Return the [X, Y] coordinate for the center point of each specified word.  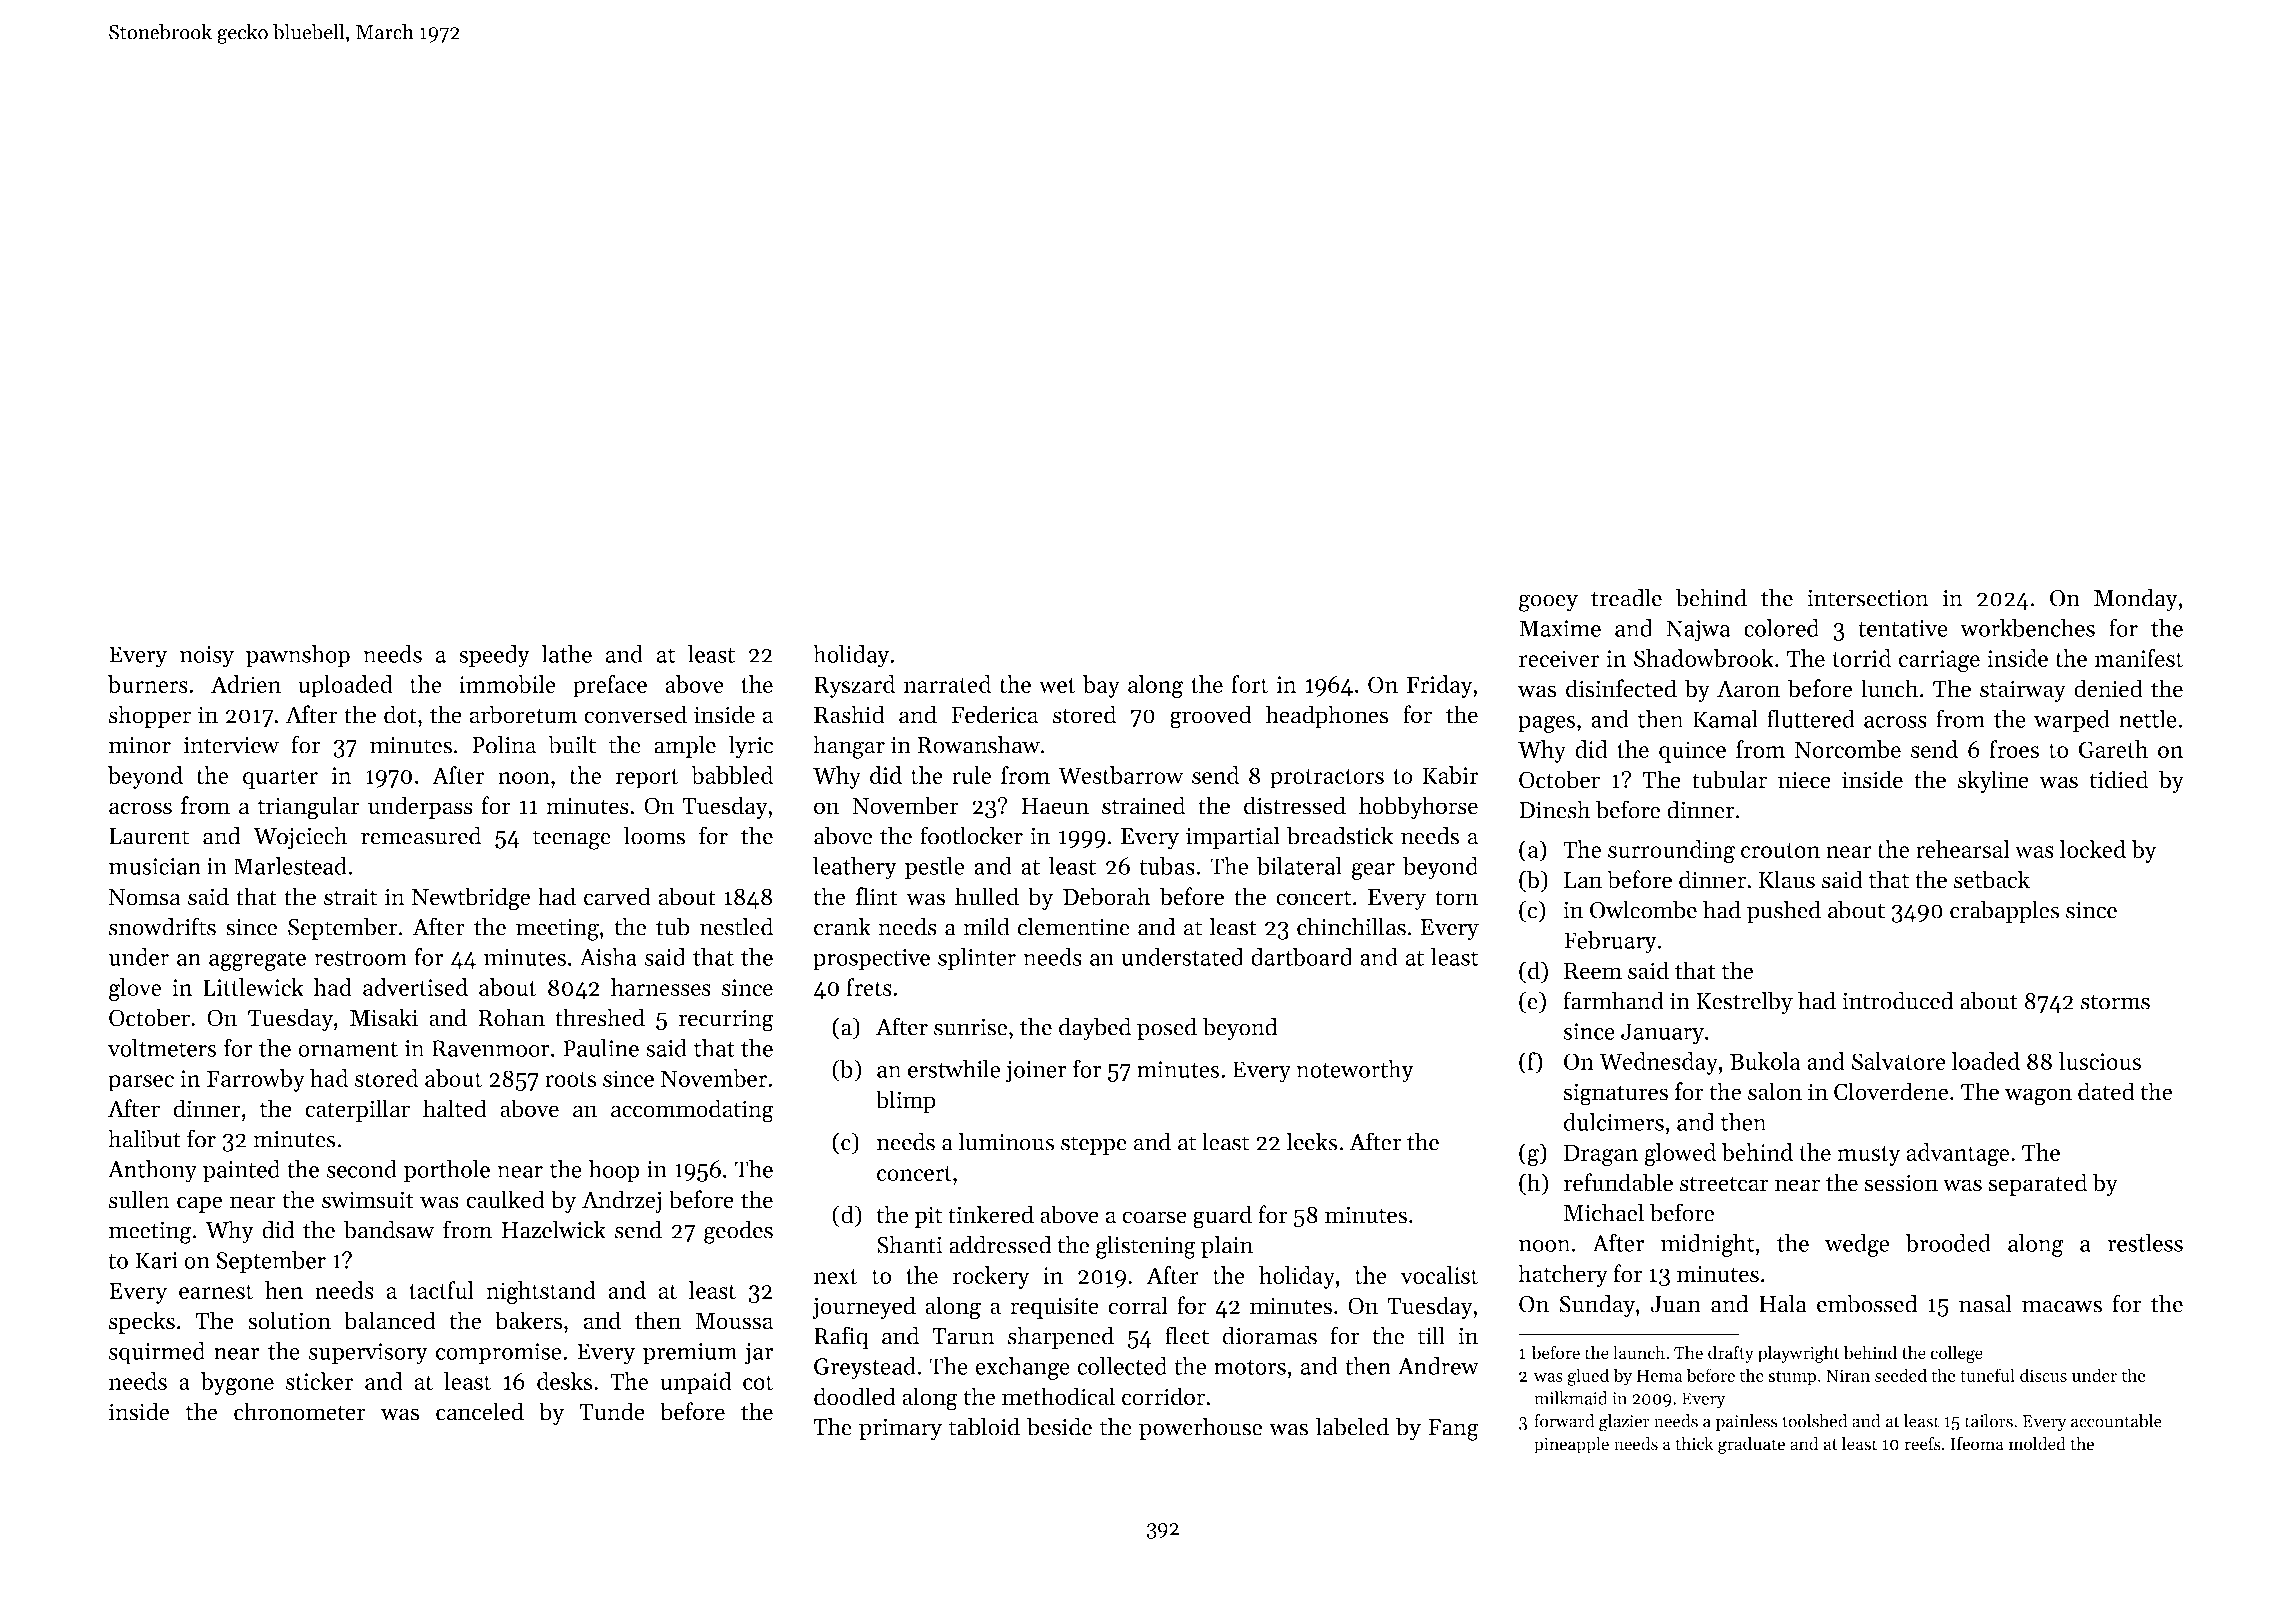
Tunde [612, 1411]
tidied [2118, 779]
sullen [139, 1199]
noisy [207, 657]
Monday [2136, 600]
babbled [732, 775]
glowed [1680, 1155]
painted [241, 1171]
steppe [1094, 1145]
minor [140, 745]
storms [2115, 1002]
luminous [1006, 1141]
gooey [1548, 603]
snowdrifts [162, 926]
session [1901, 1183]
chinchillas [1351, 926]
